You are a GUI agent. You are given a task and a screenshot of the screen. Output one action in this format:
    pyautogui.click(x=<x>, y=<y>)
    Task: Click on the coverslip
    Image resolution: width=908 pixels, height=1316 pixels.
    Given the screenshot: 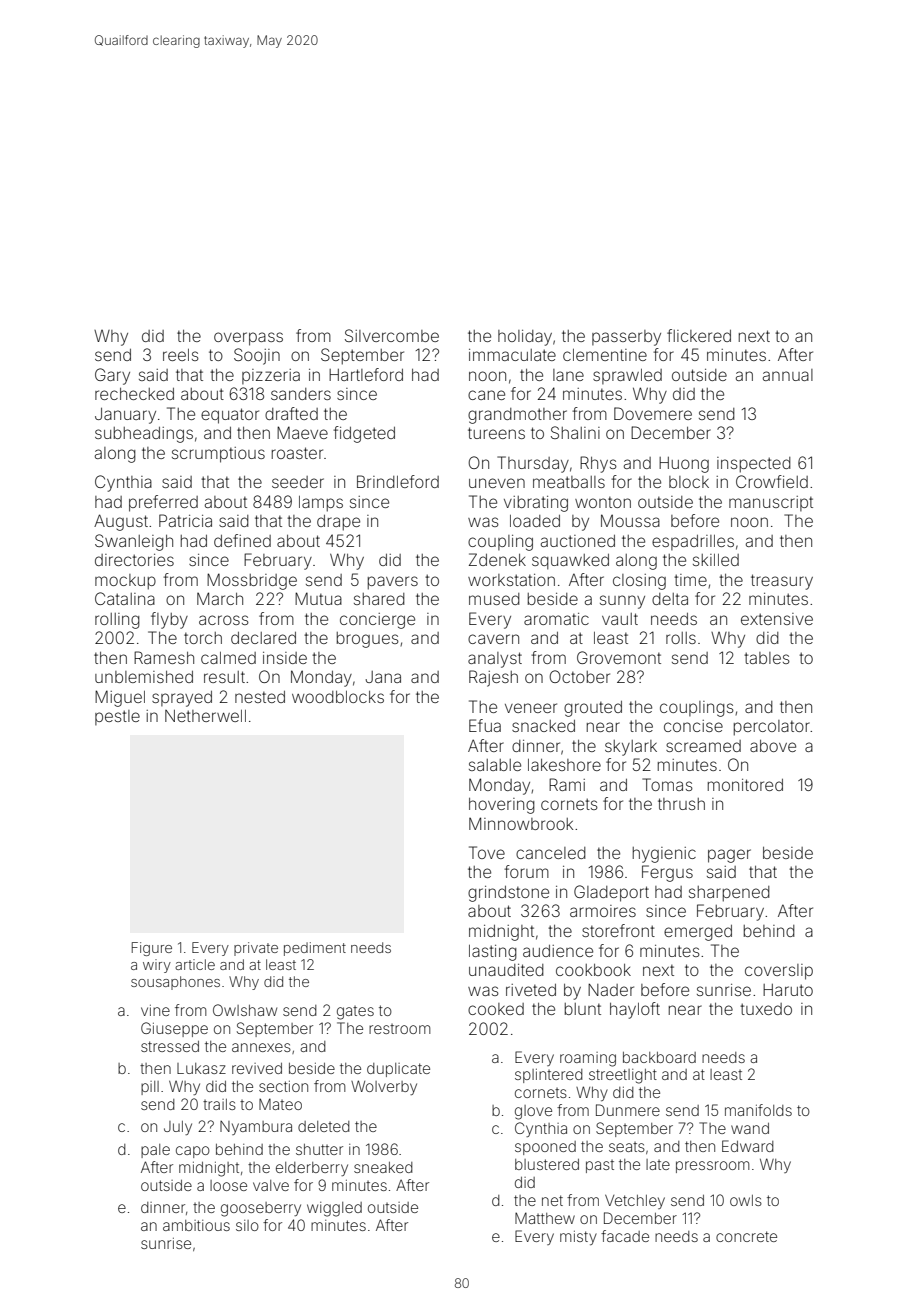 What is the action you would take?
    pyautogui.click(x=779, y=972)
